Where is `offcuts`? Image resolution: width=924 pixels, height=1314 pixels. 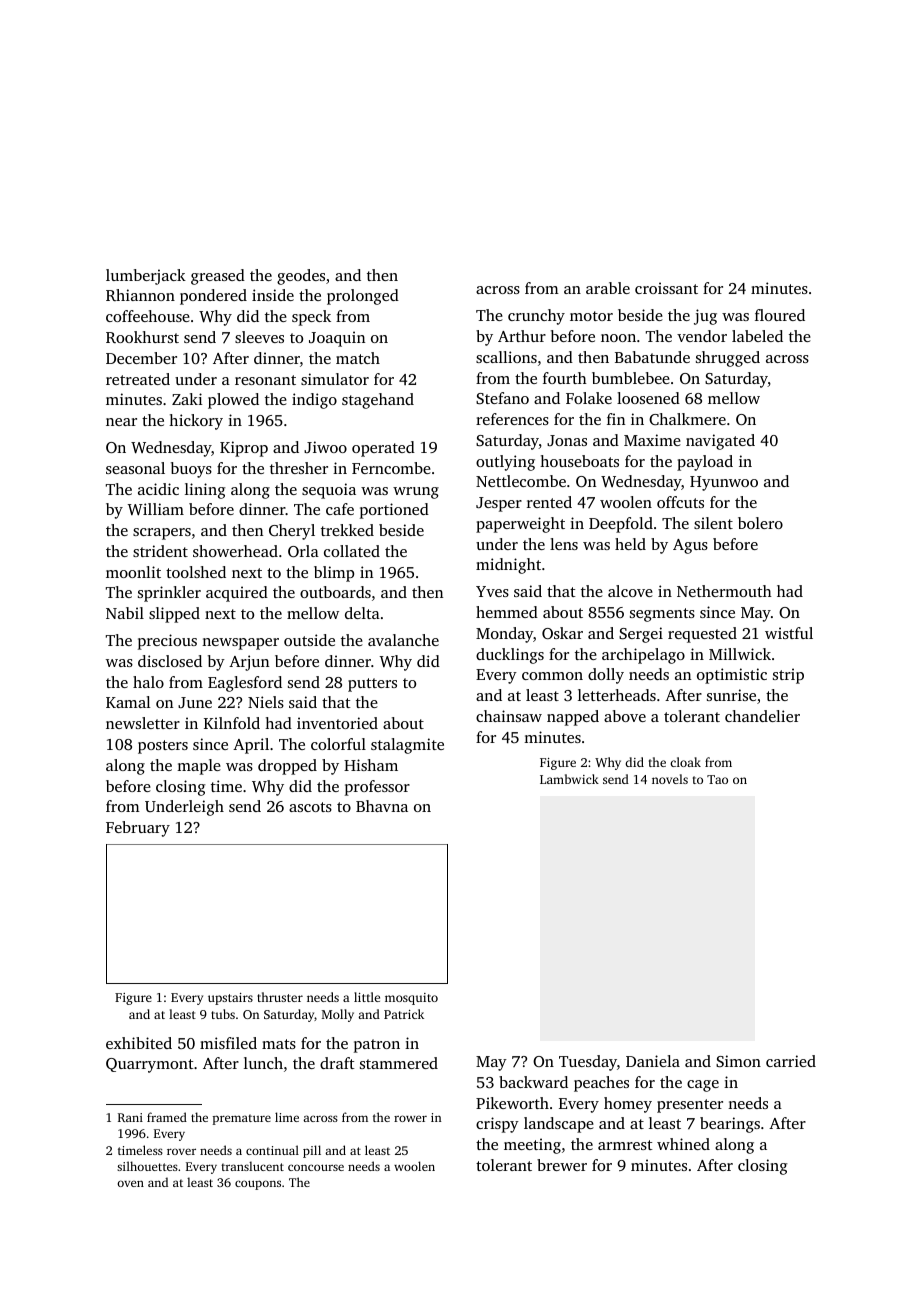 offcuts is located at coordinates (680, 502).
